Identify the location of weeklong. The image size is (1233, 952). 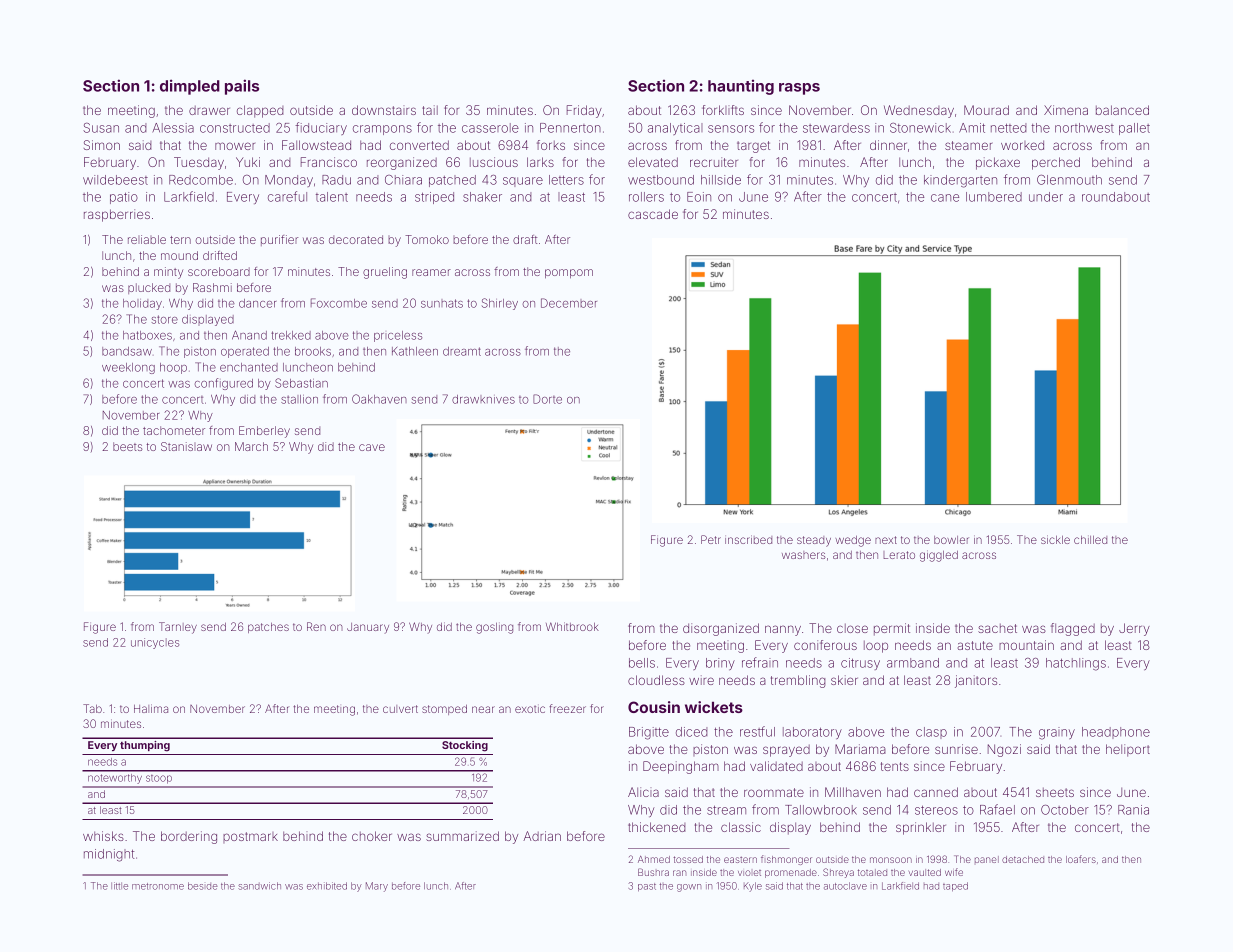
(128, 368).
